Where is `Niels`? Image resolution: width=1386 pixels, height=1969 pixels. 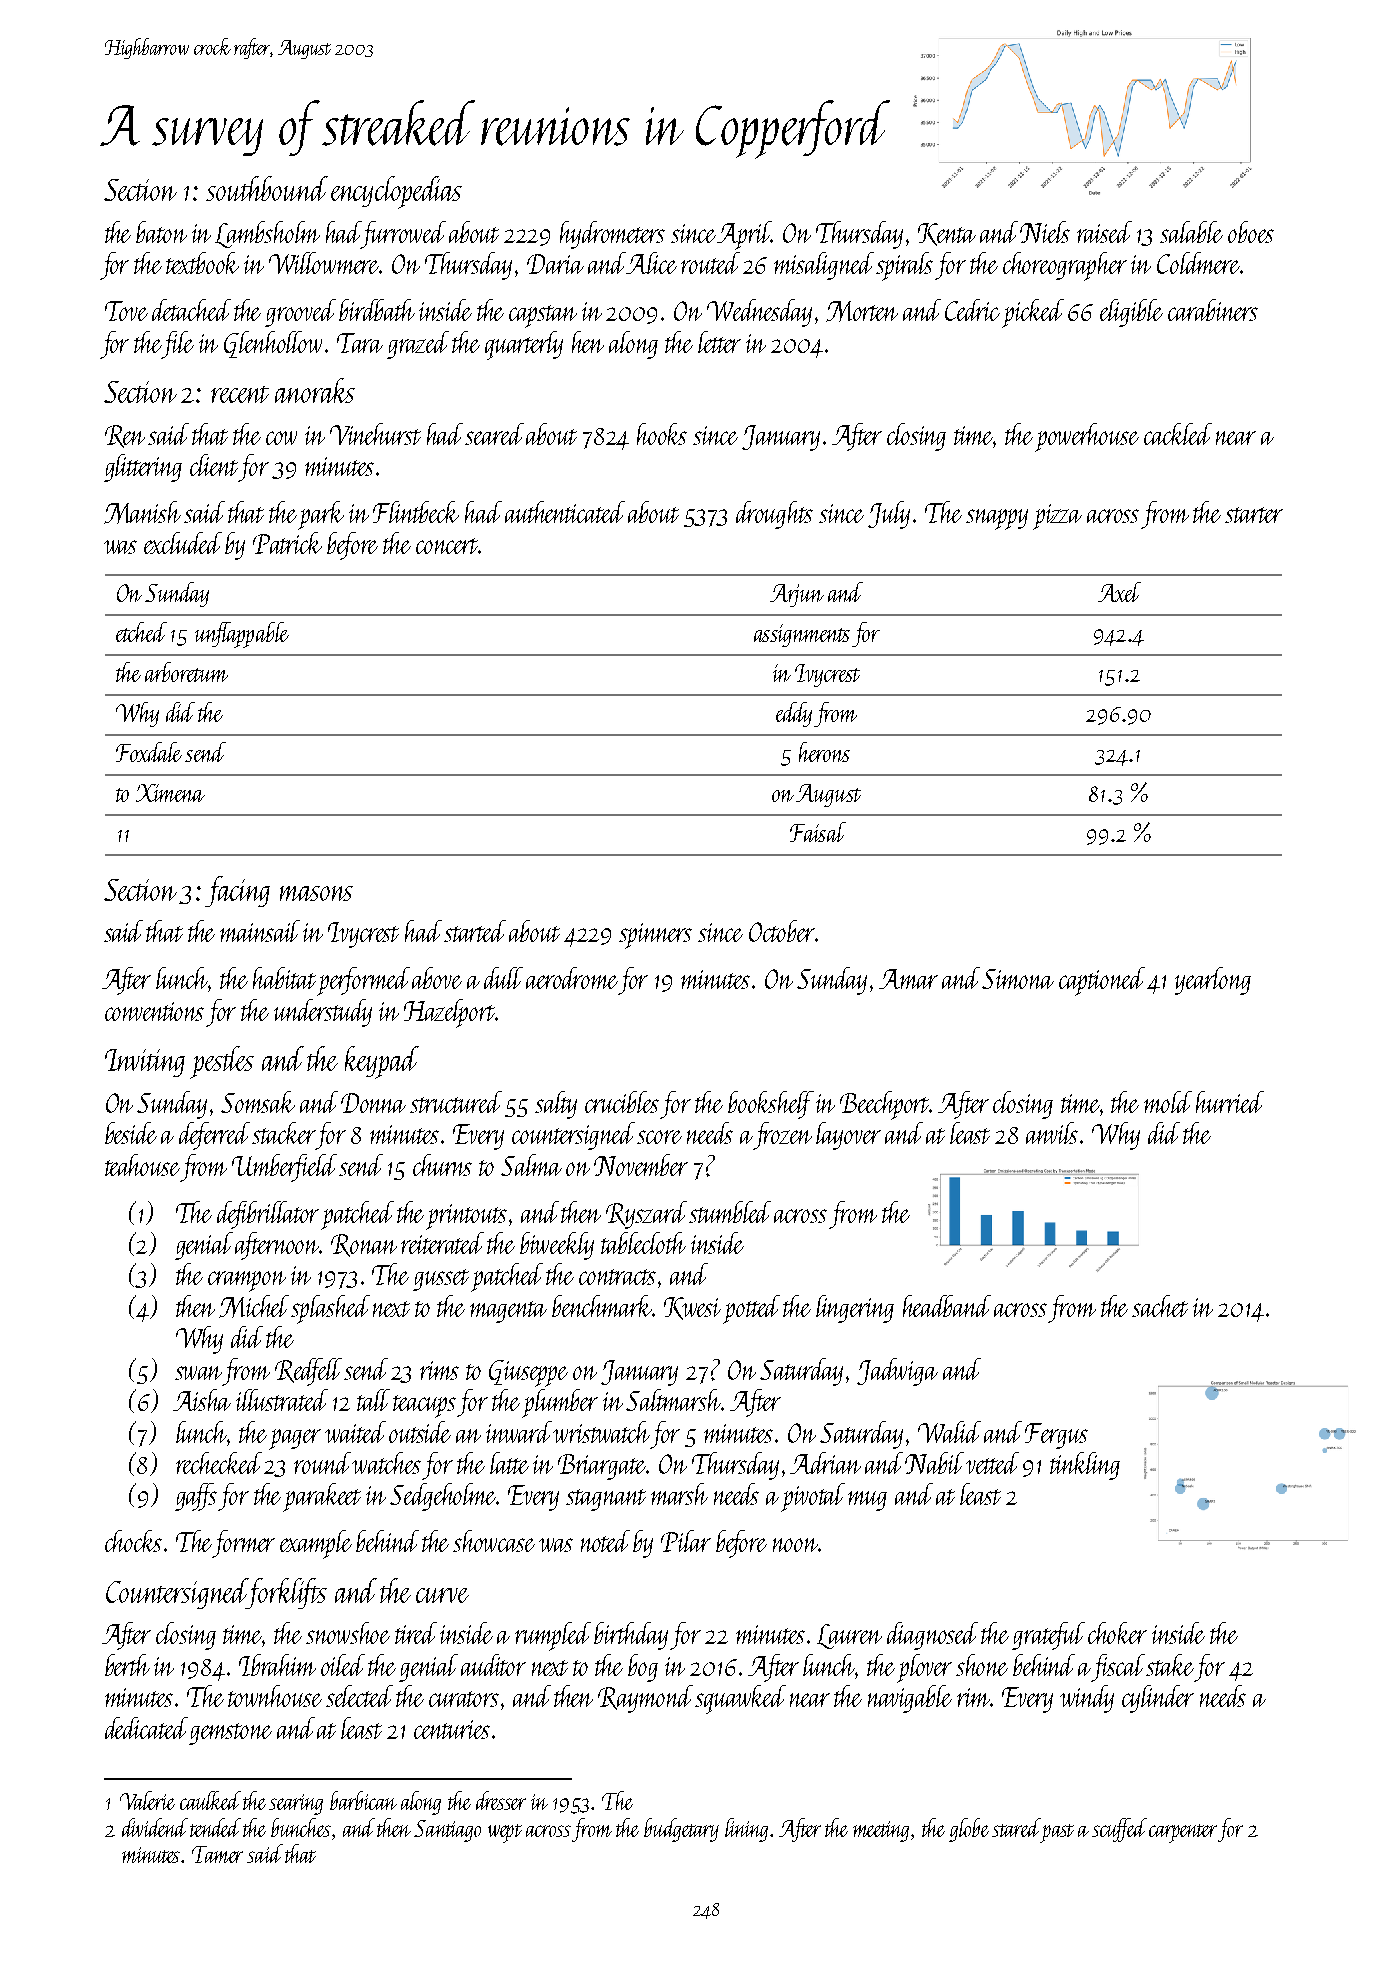 Niels is located at coordinates (1045, 232).
